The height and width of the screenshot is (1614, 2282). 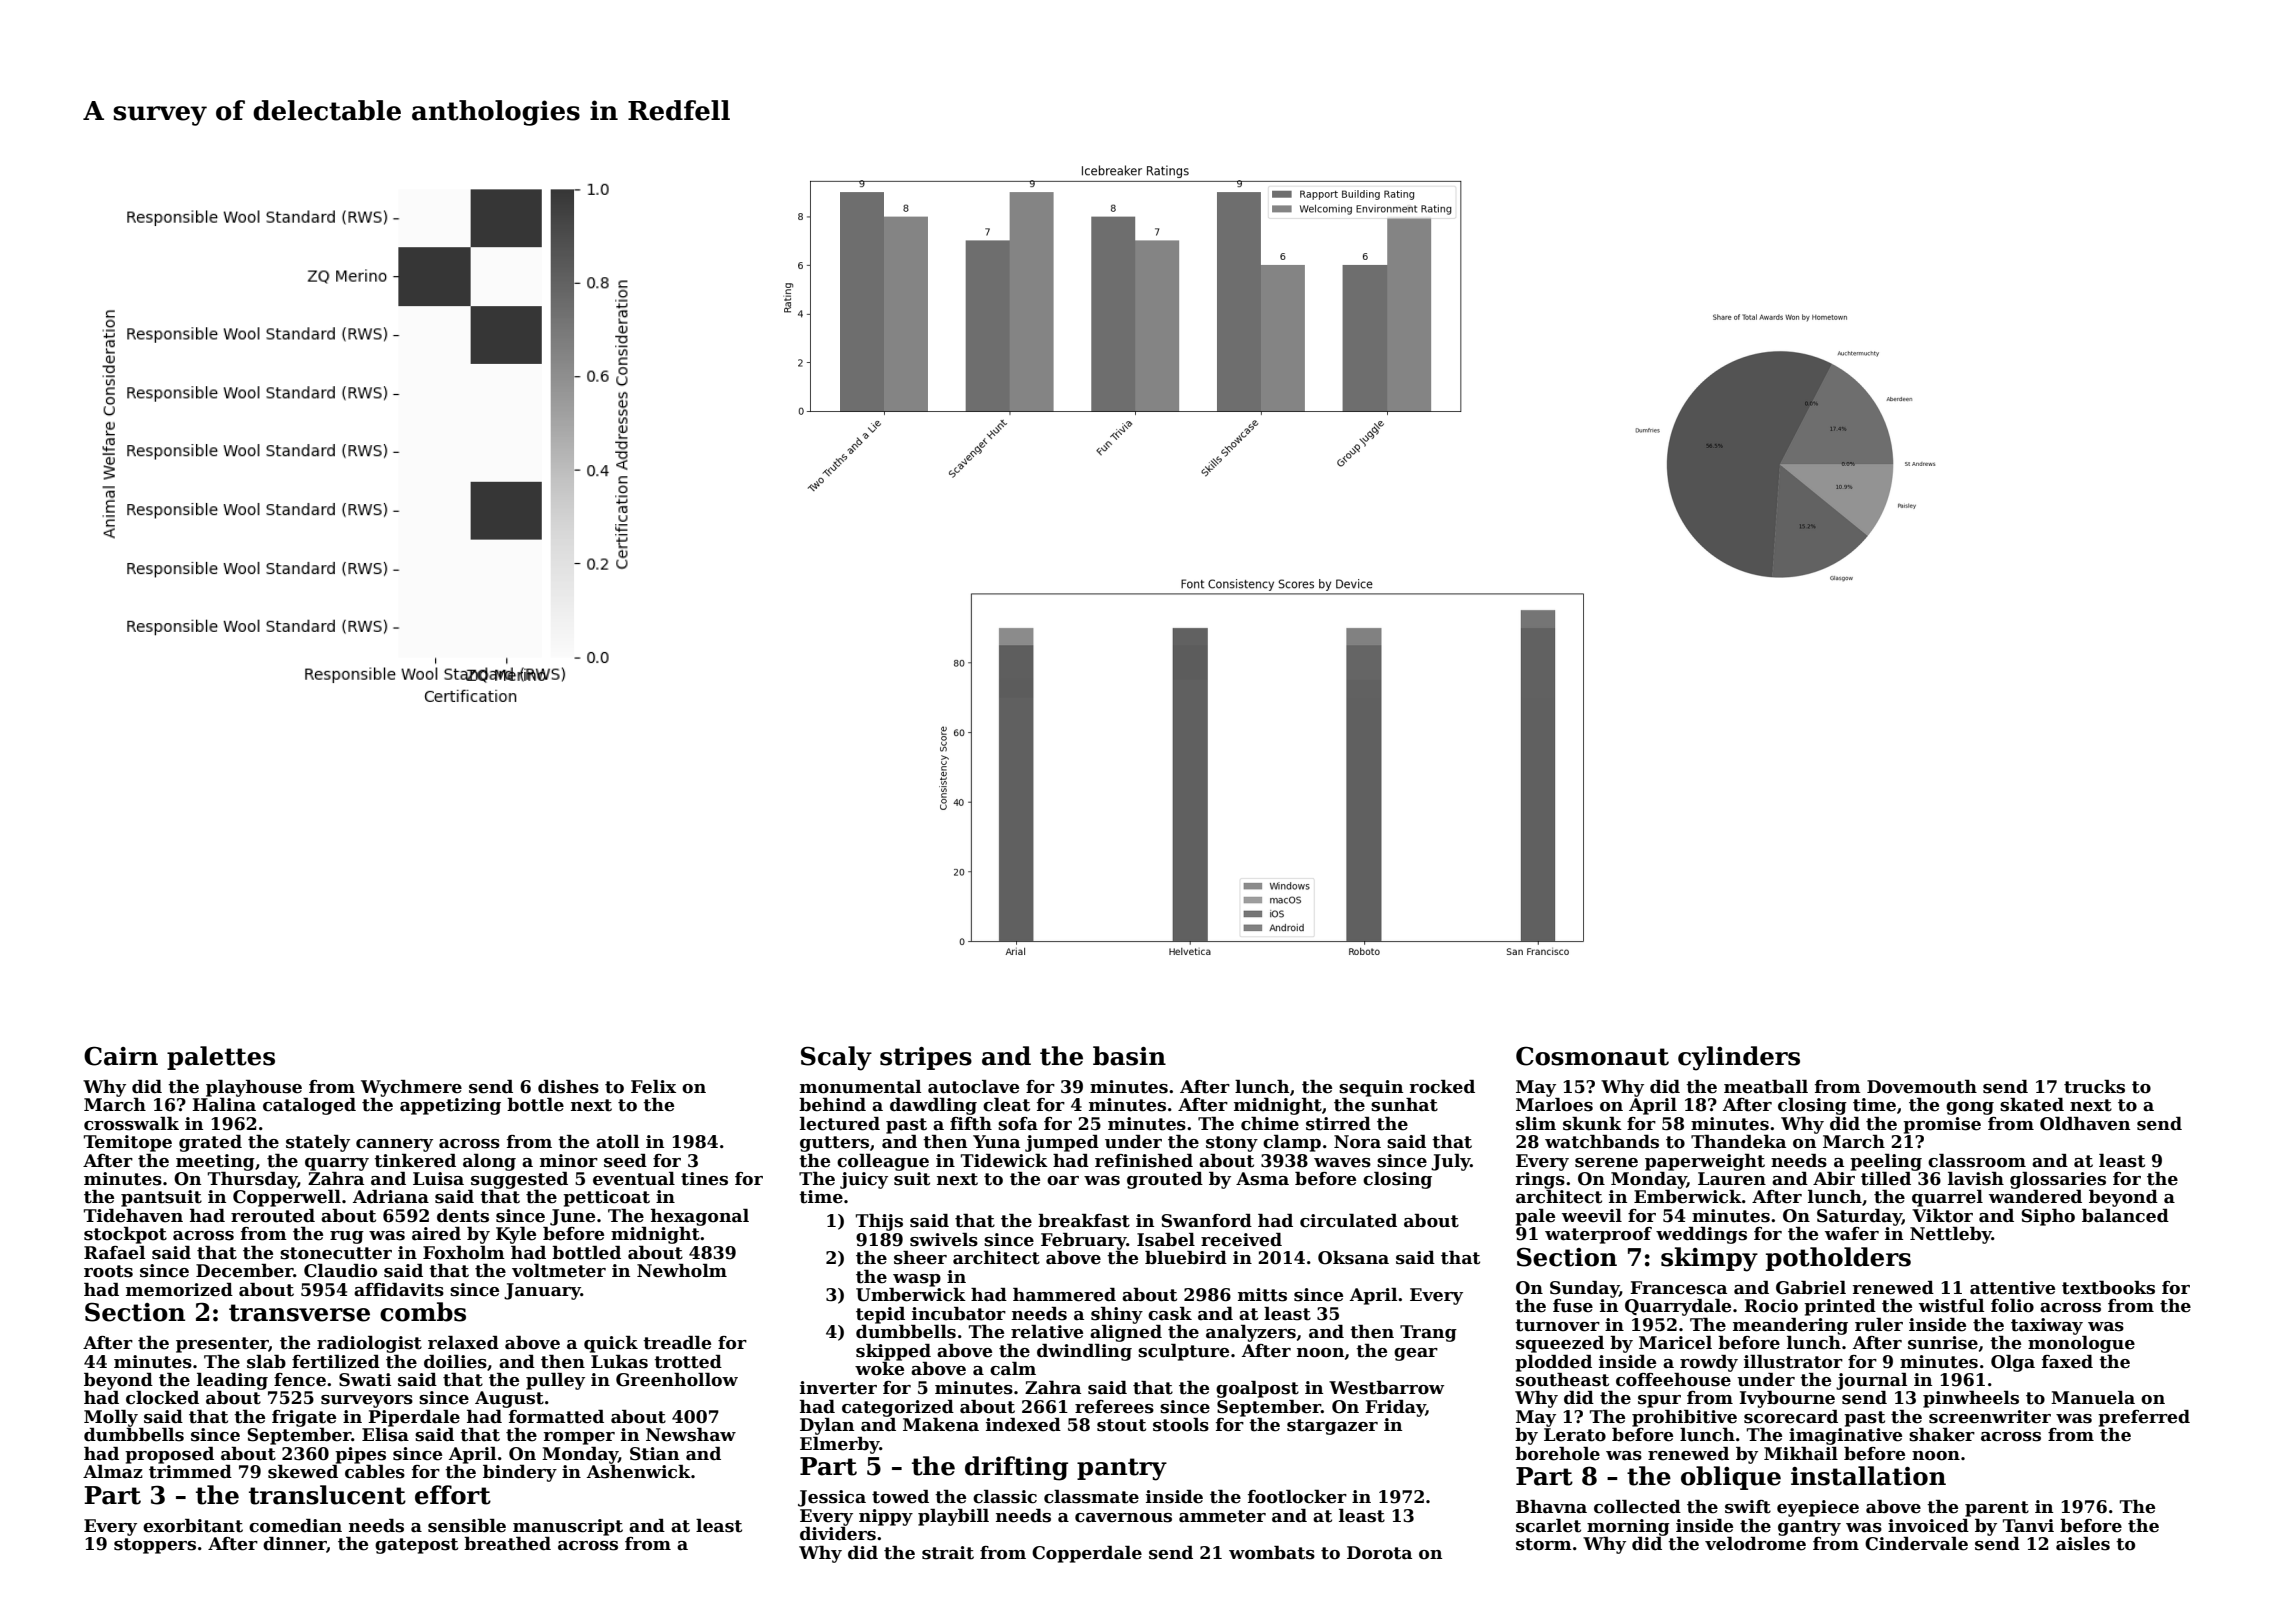 I want to click on comedian, so click(x=295, y=1526).
